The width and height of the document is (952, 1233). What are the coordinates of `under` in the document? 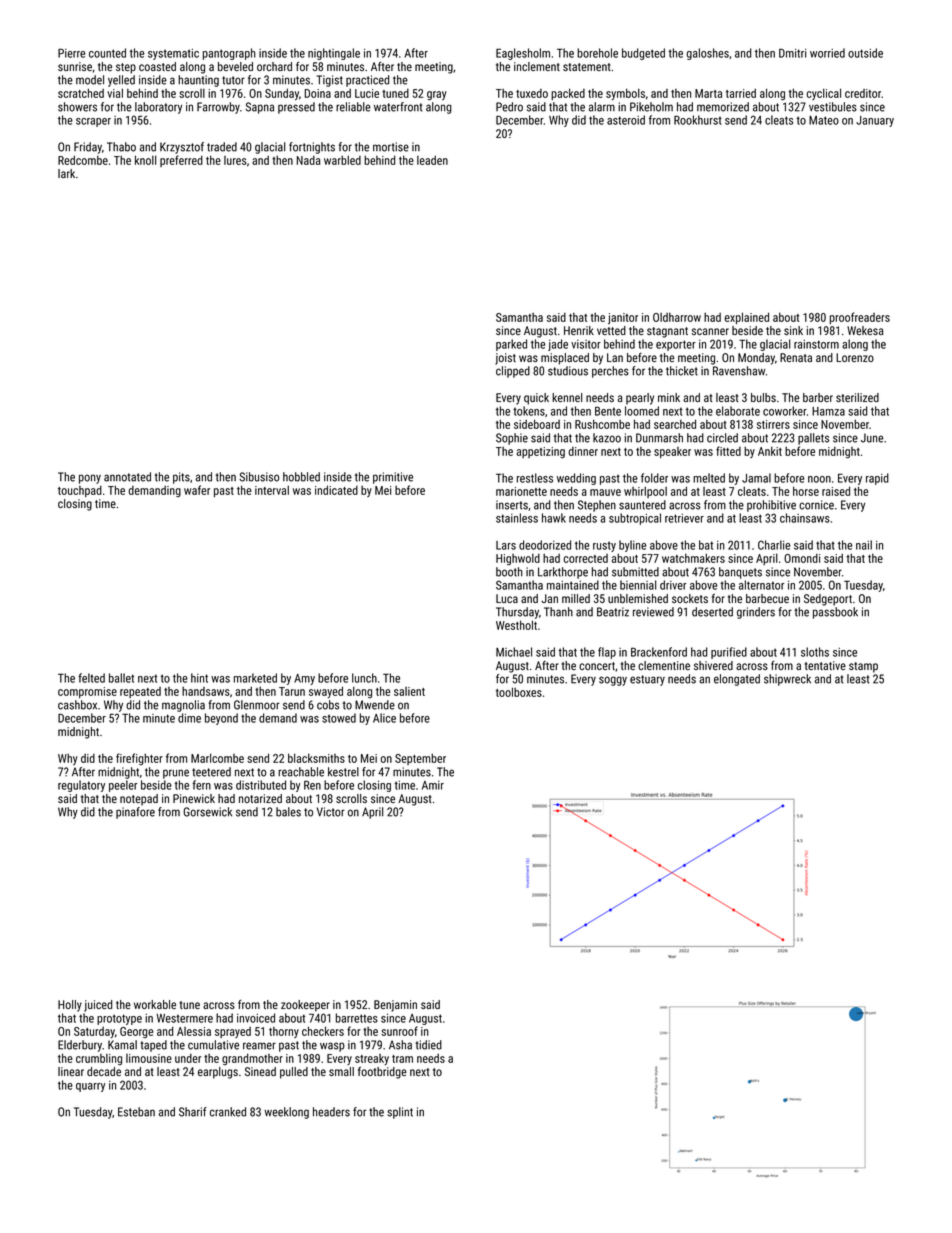 It's located at (188, 1058).
